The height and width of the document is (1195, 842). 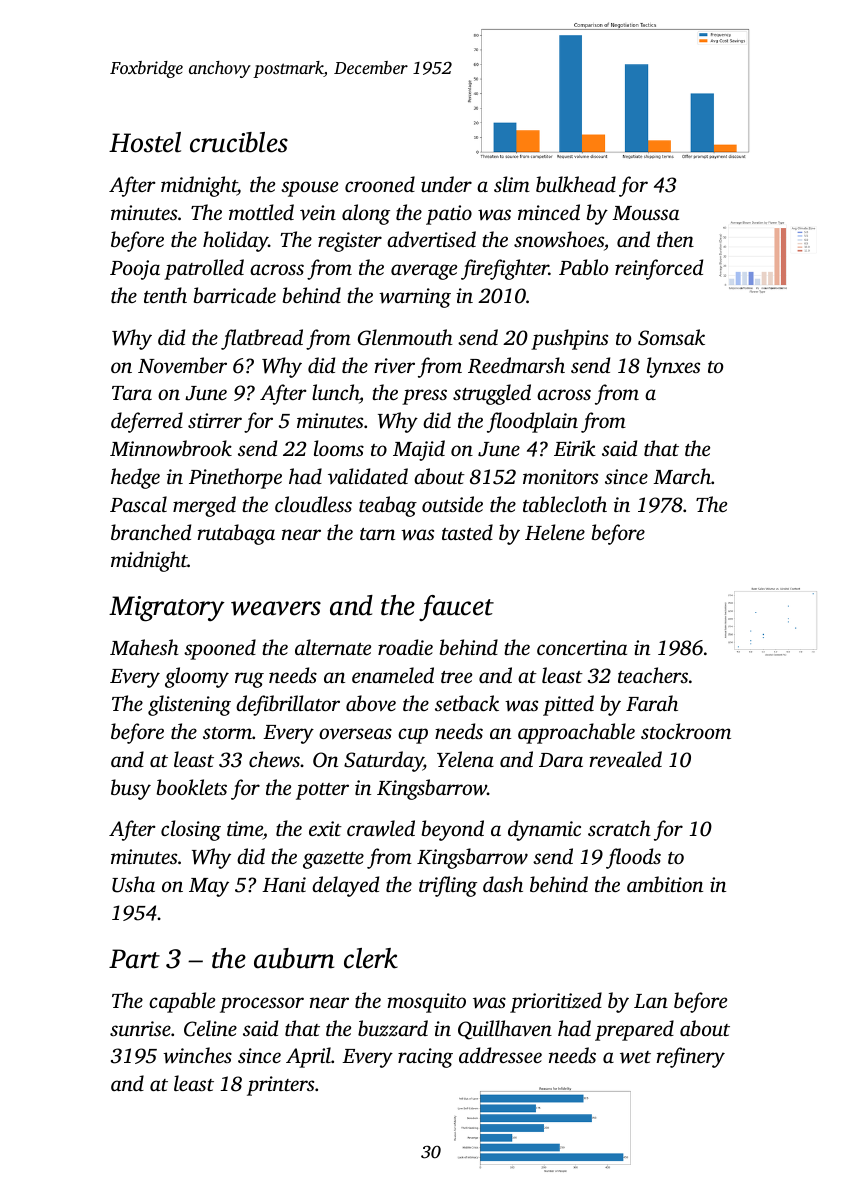 I want to click on storm, so click(x=227, y=733).
